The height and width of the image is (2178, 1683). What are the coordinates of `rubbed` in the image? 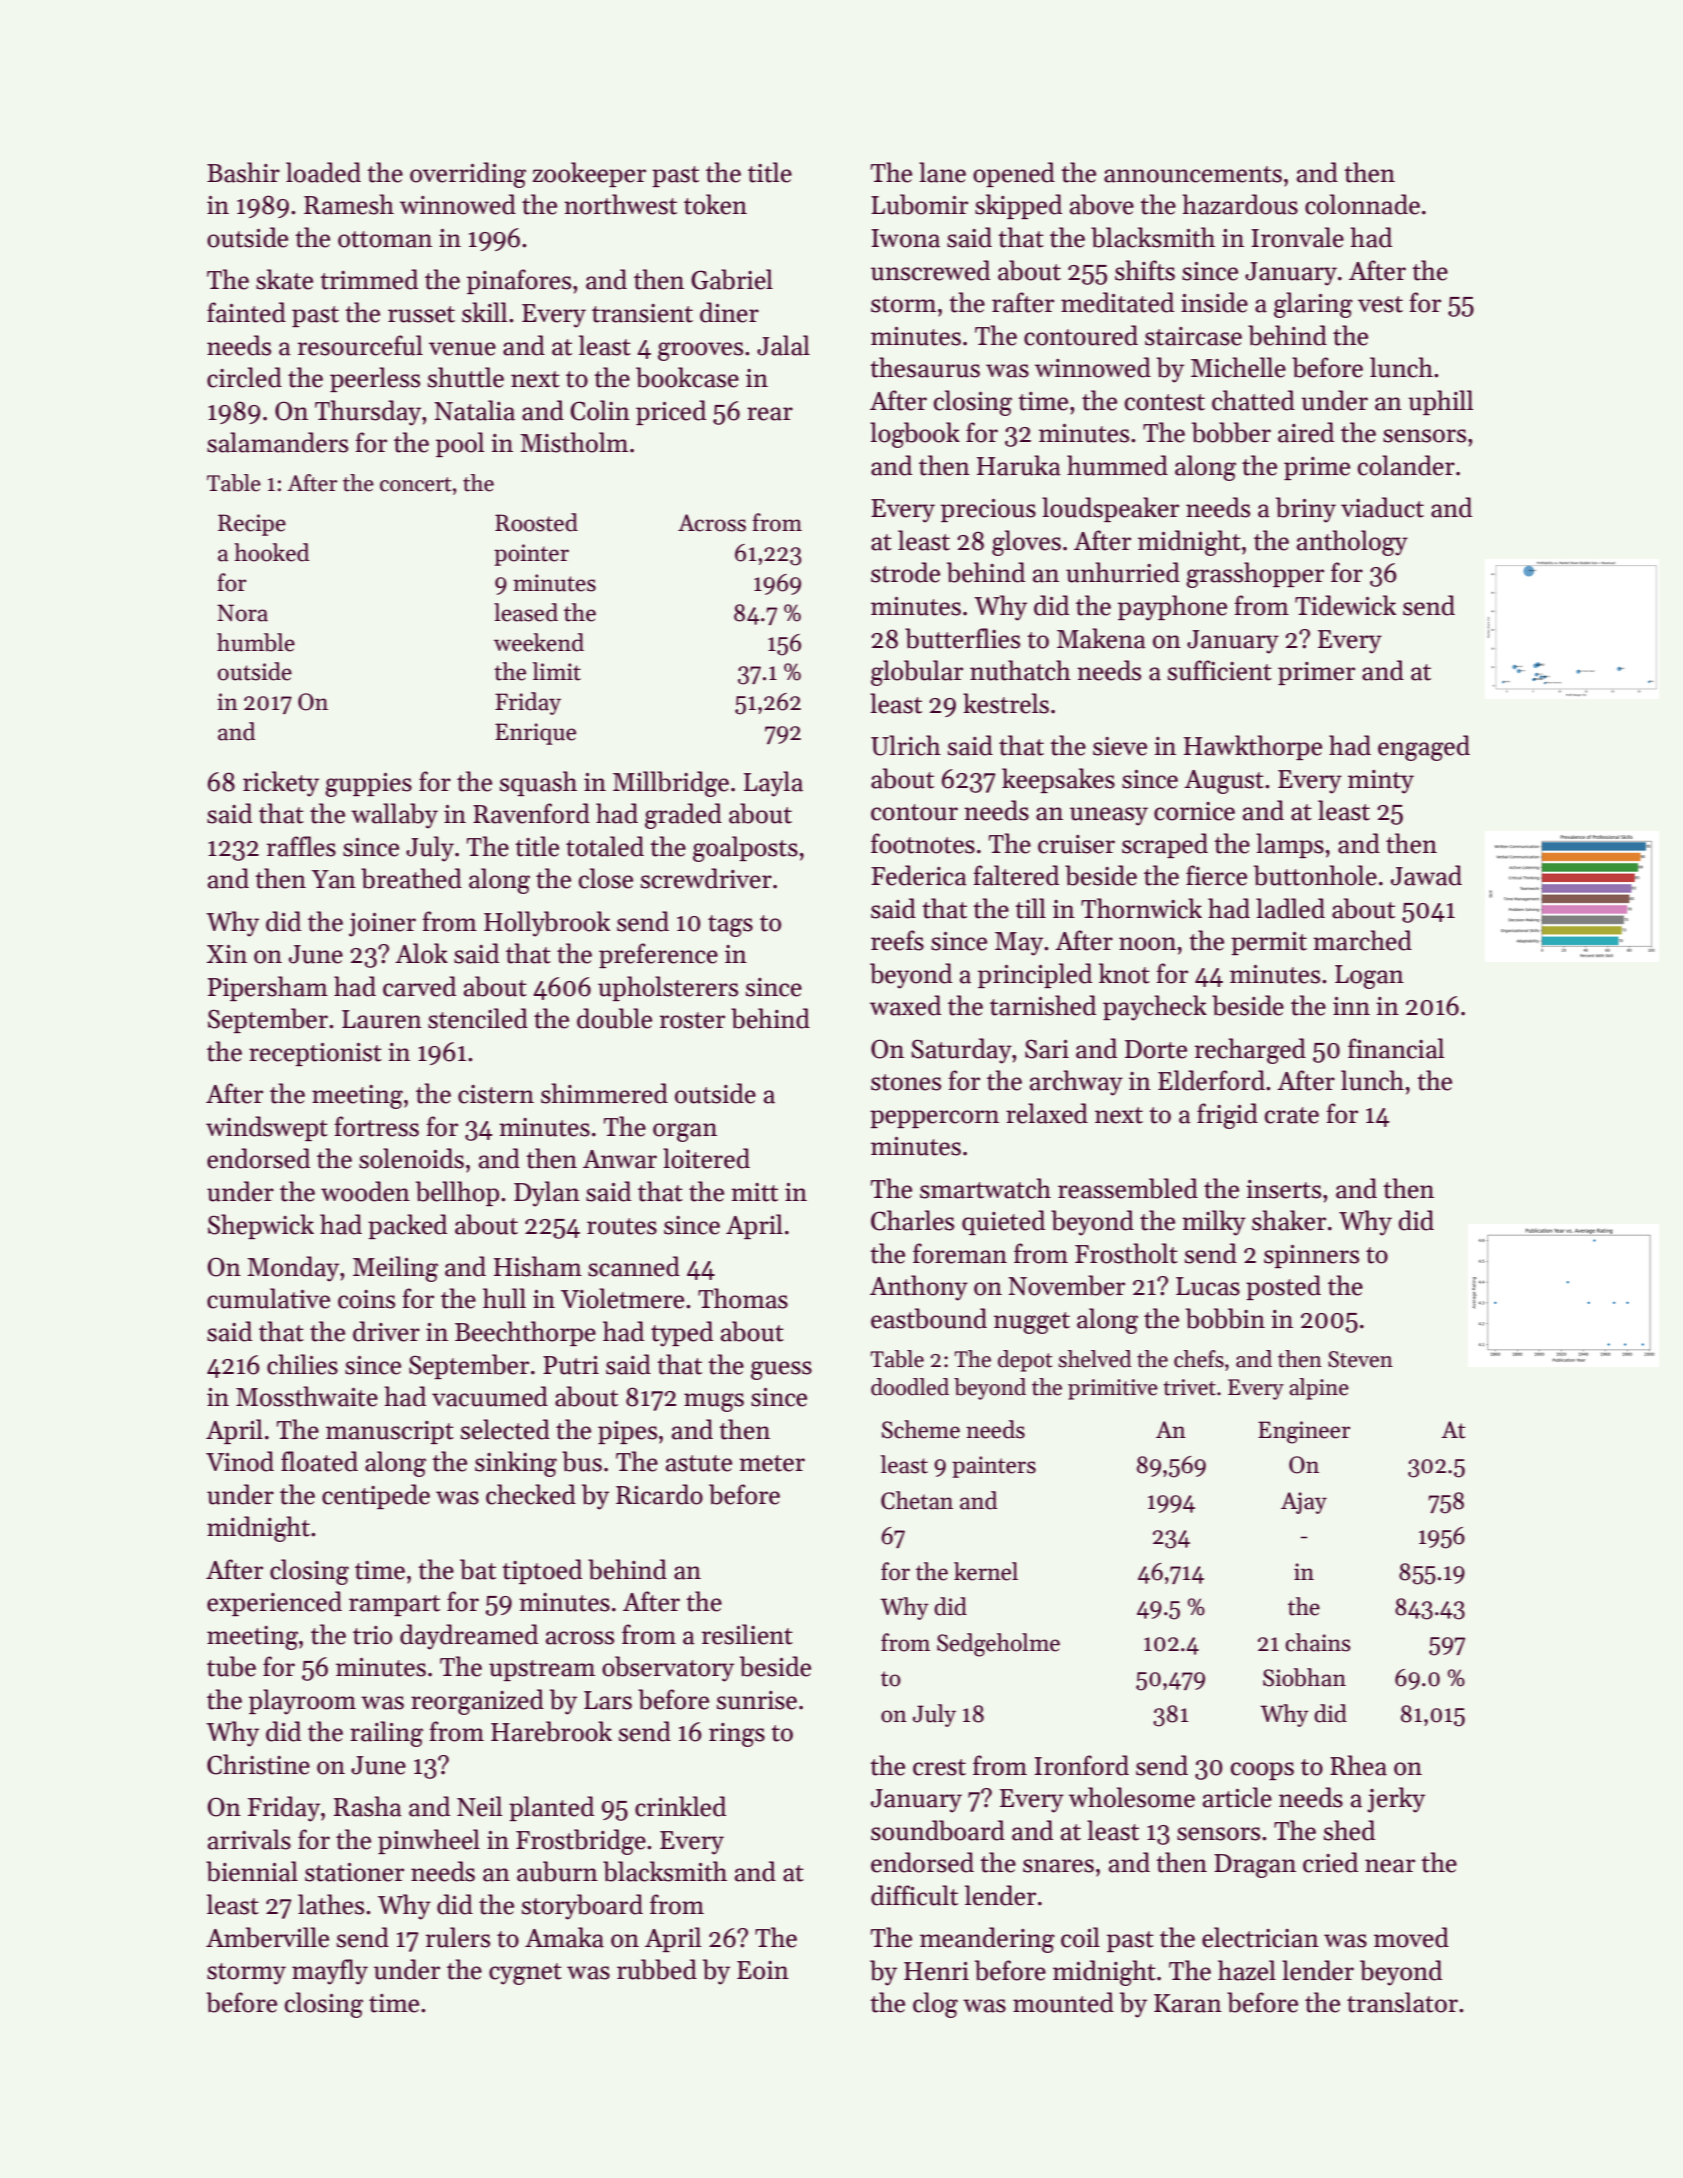 It's located at (657, 1969).
